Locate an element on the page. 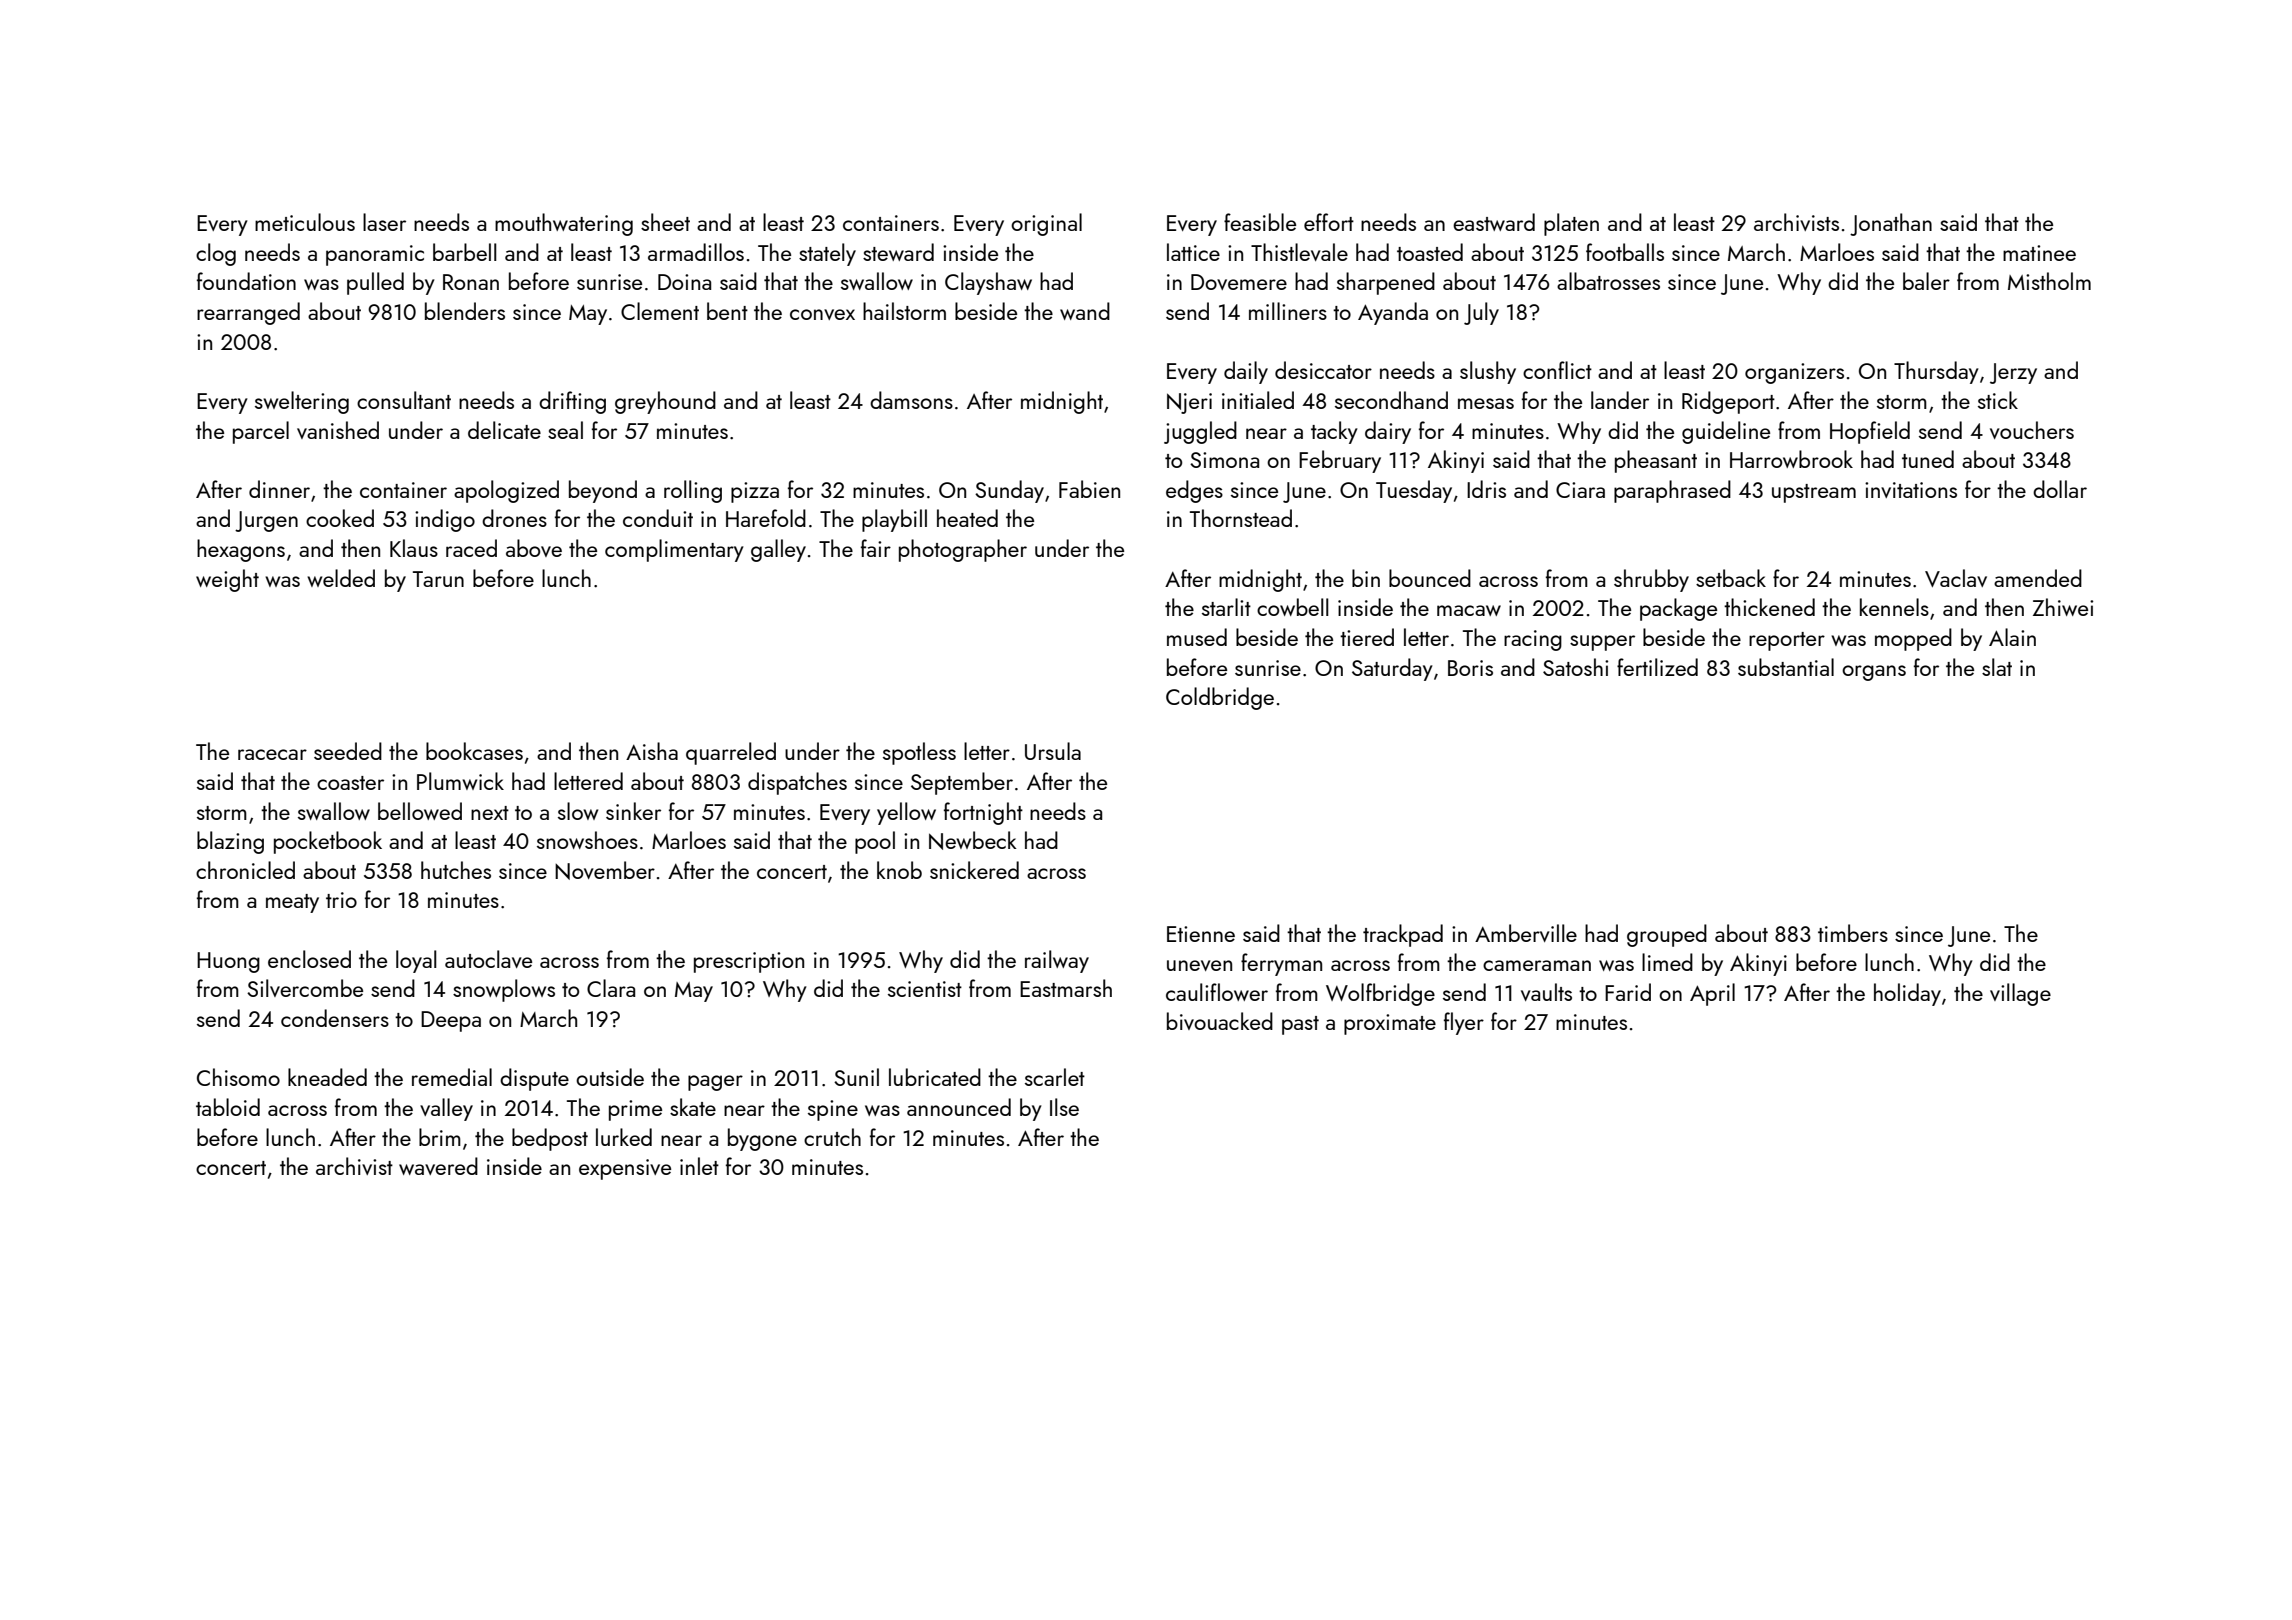  bin is located at coordinates (1366, 578).
